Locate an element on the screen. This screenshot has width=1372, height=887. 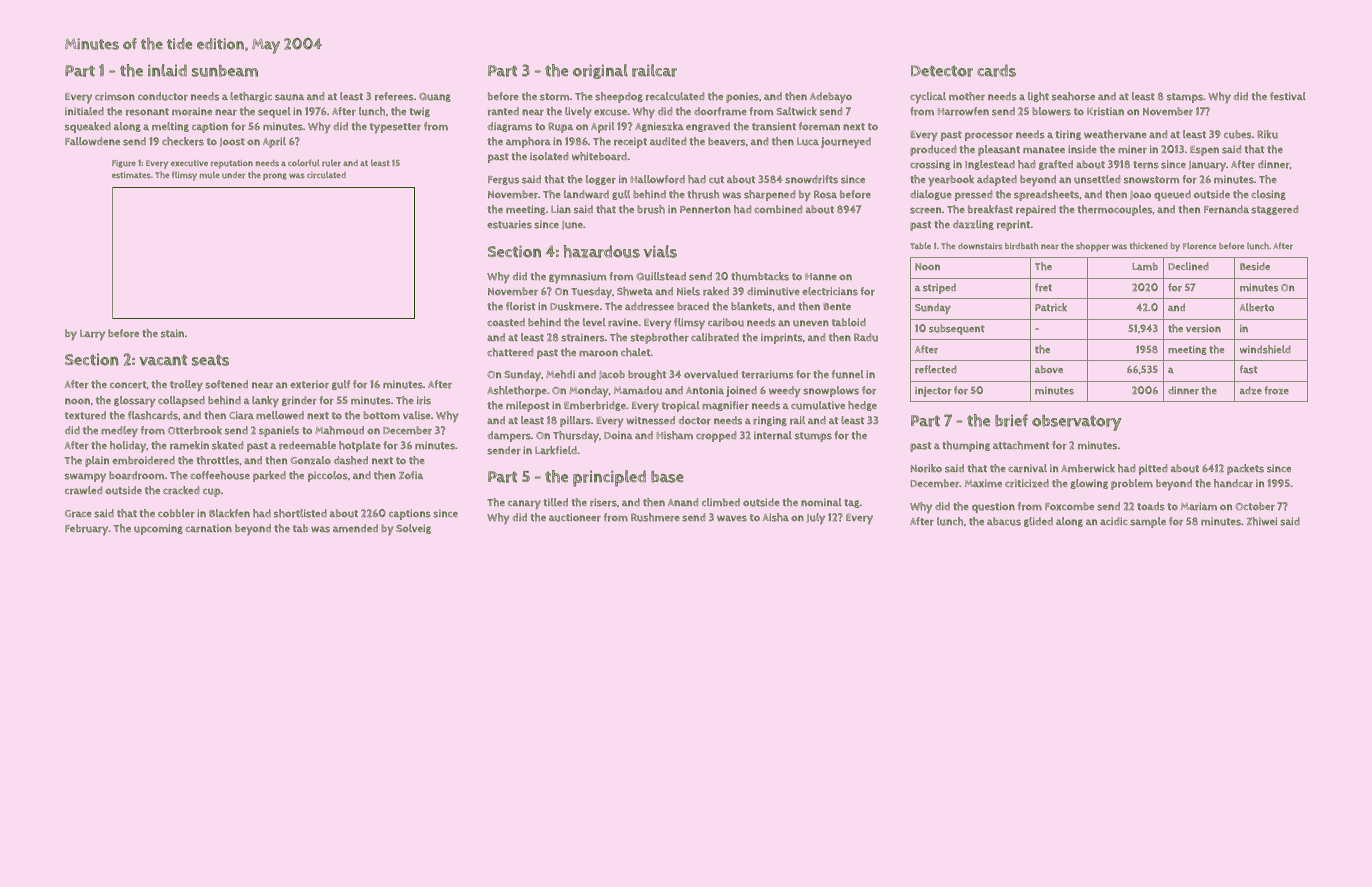
February is located at coordinates (86, 530).
